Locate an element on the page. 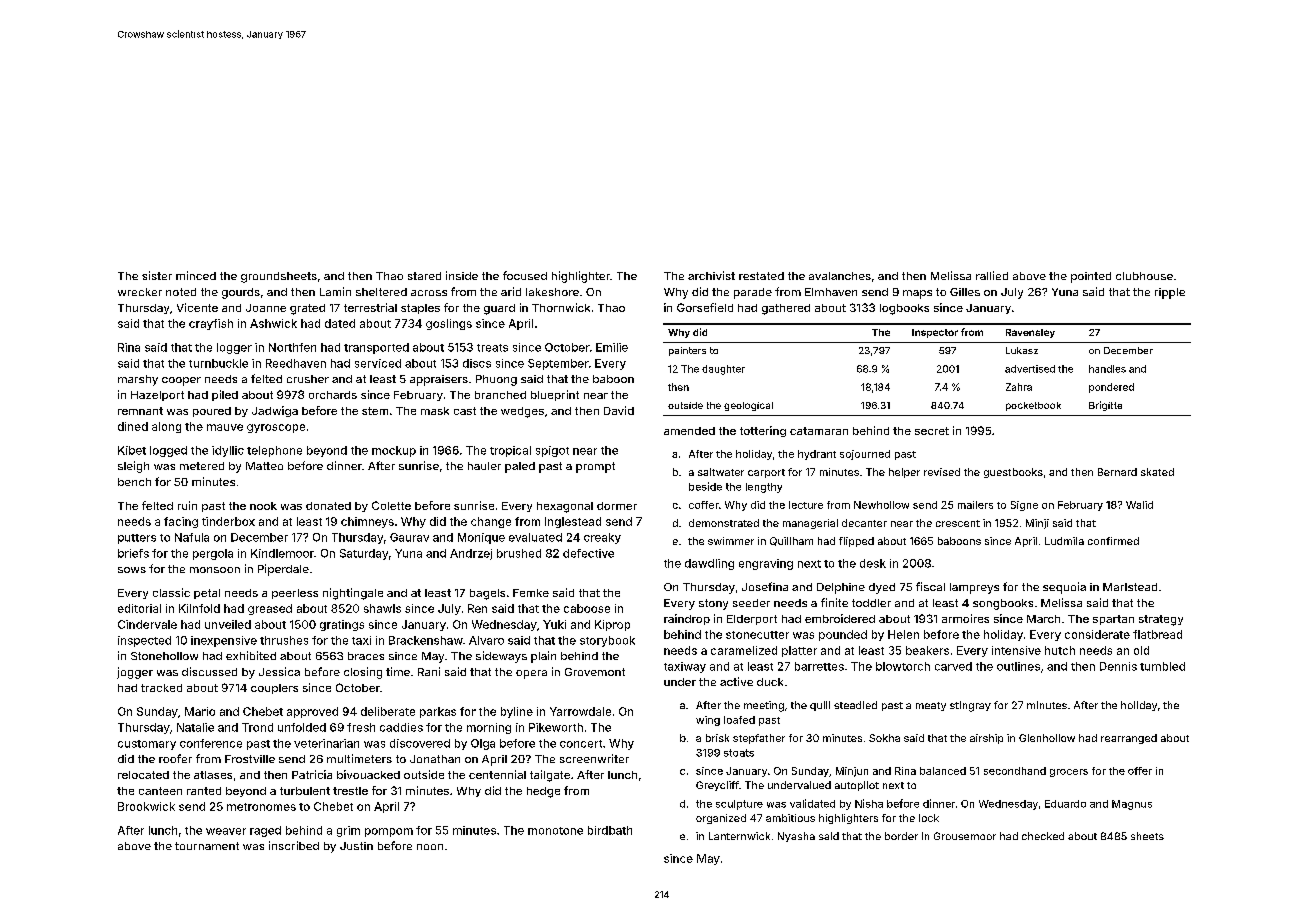 The height and width of the page is (924, 1308). poured is located at coordinates (212, 412).
